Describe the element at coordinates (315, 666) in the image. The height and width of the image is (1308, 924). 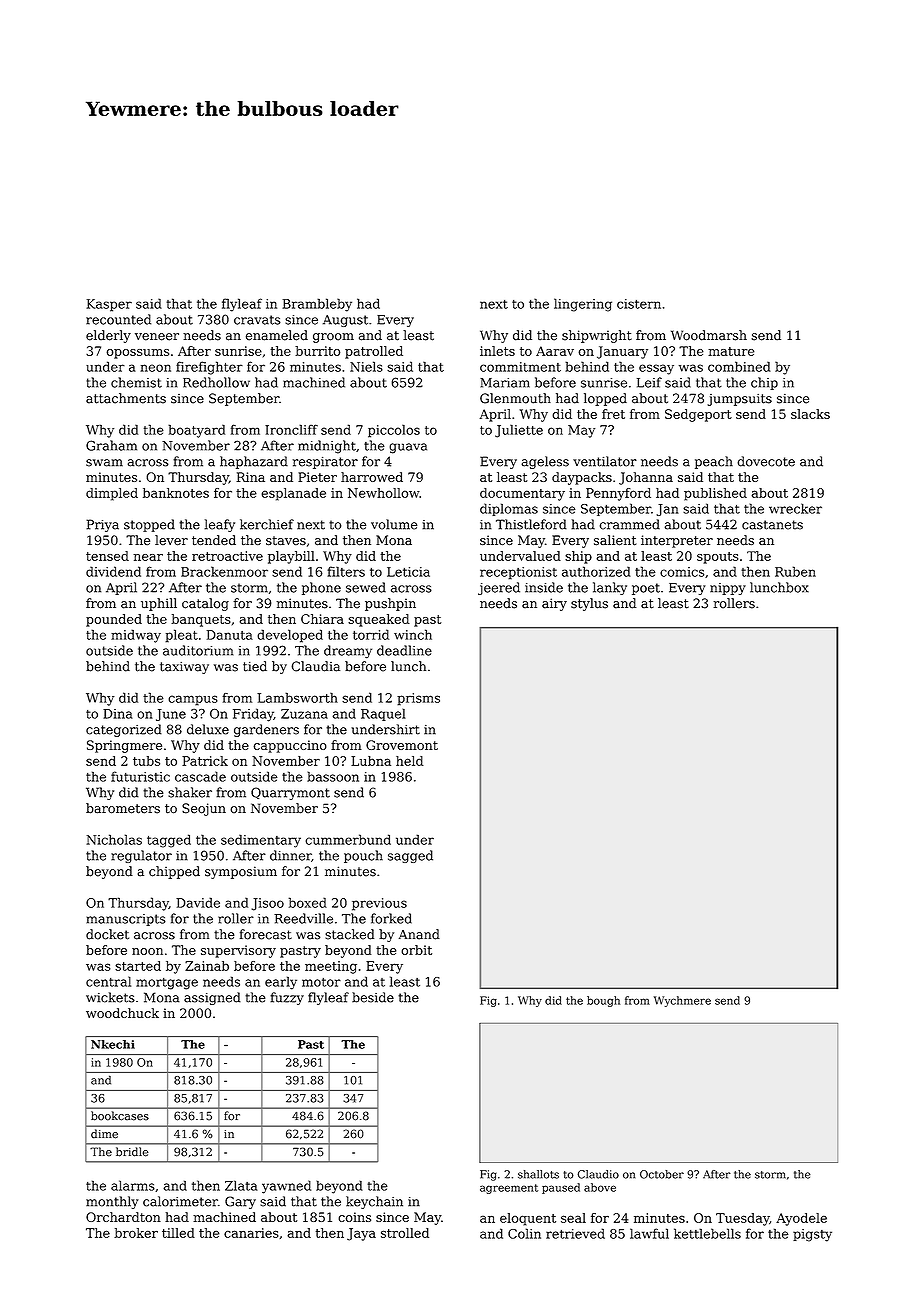
I see `Claudia` at that location.
